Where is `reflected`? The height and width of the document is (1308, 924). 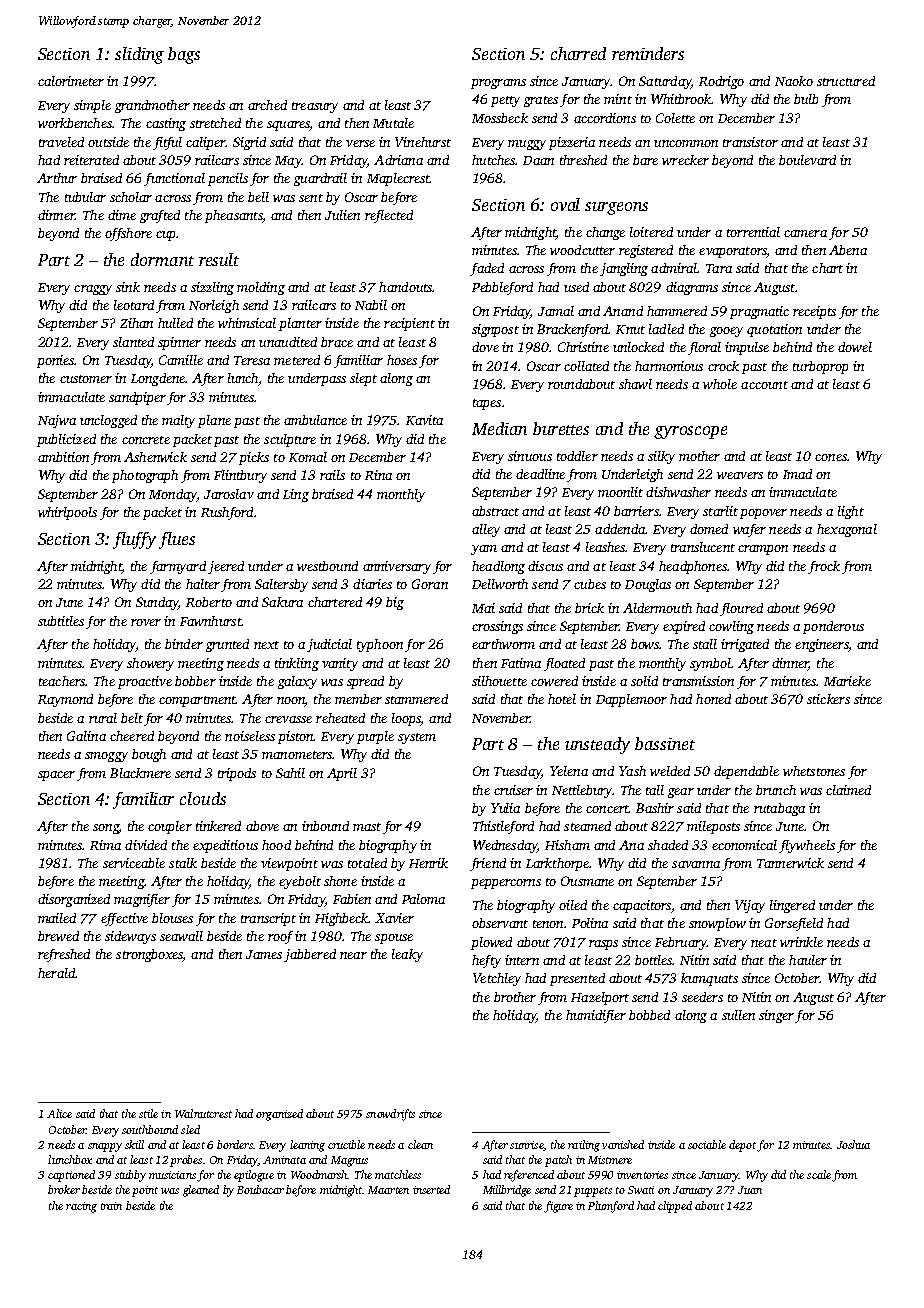 reflected is located at coordinates (389, 216).
